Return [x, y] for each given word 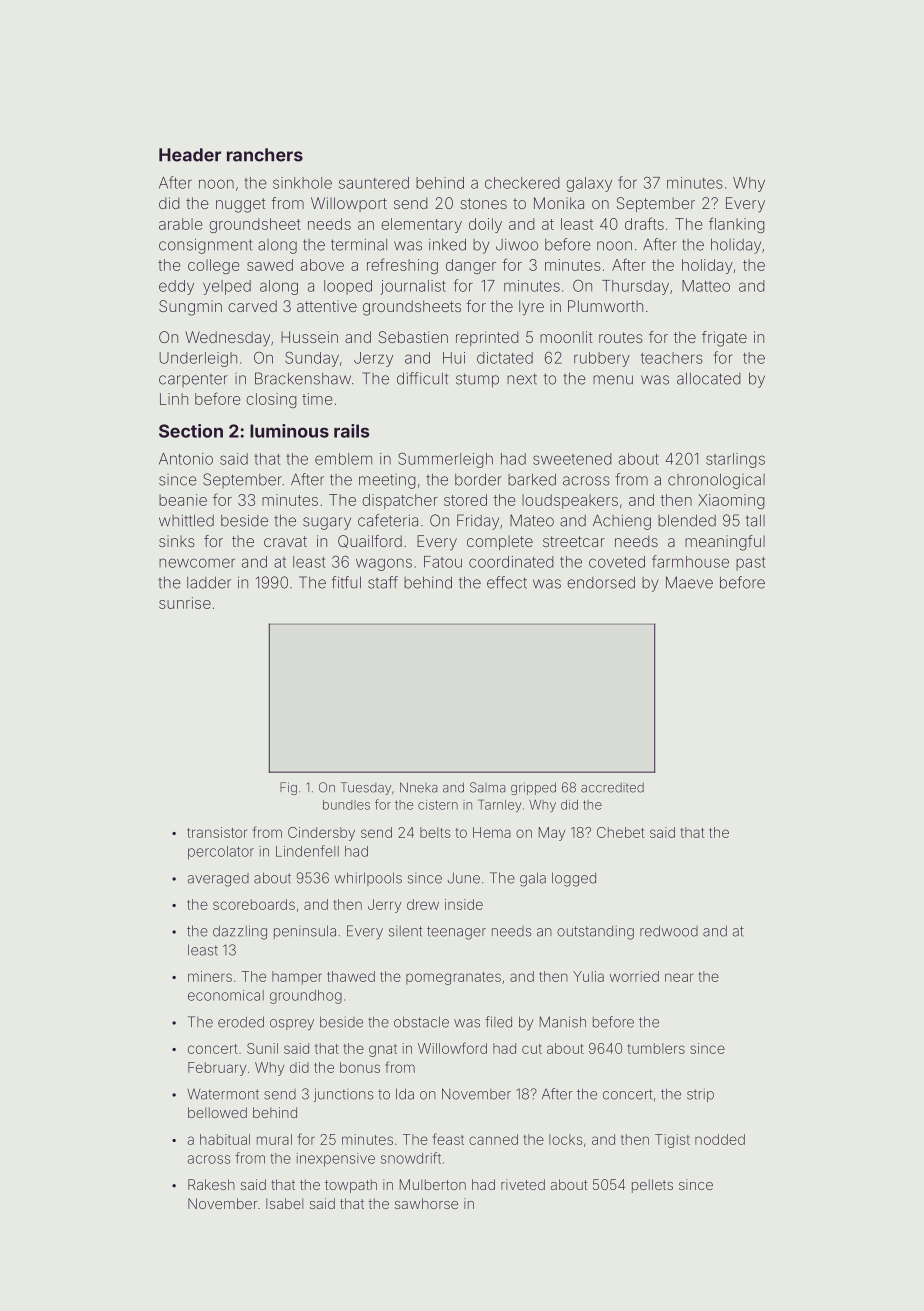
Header [190, 155]
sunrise [185, 603]
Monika [559, 203]
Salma [488, 787]
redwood [669, 931]
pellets [652, 1186]
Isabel [284, 1203]
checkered [522, 183]
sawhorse [426, 1203]
